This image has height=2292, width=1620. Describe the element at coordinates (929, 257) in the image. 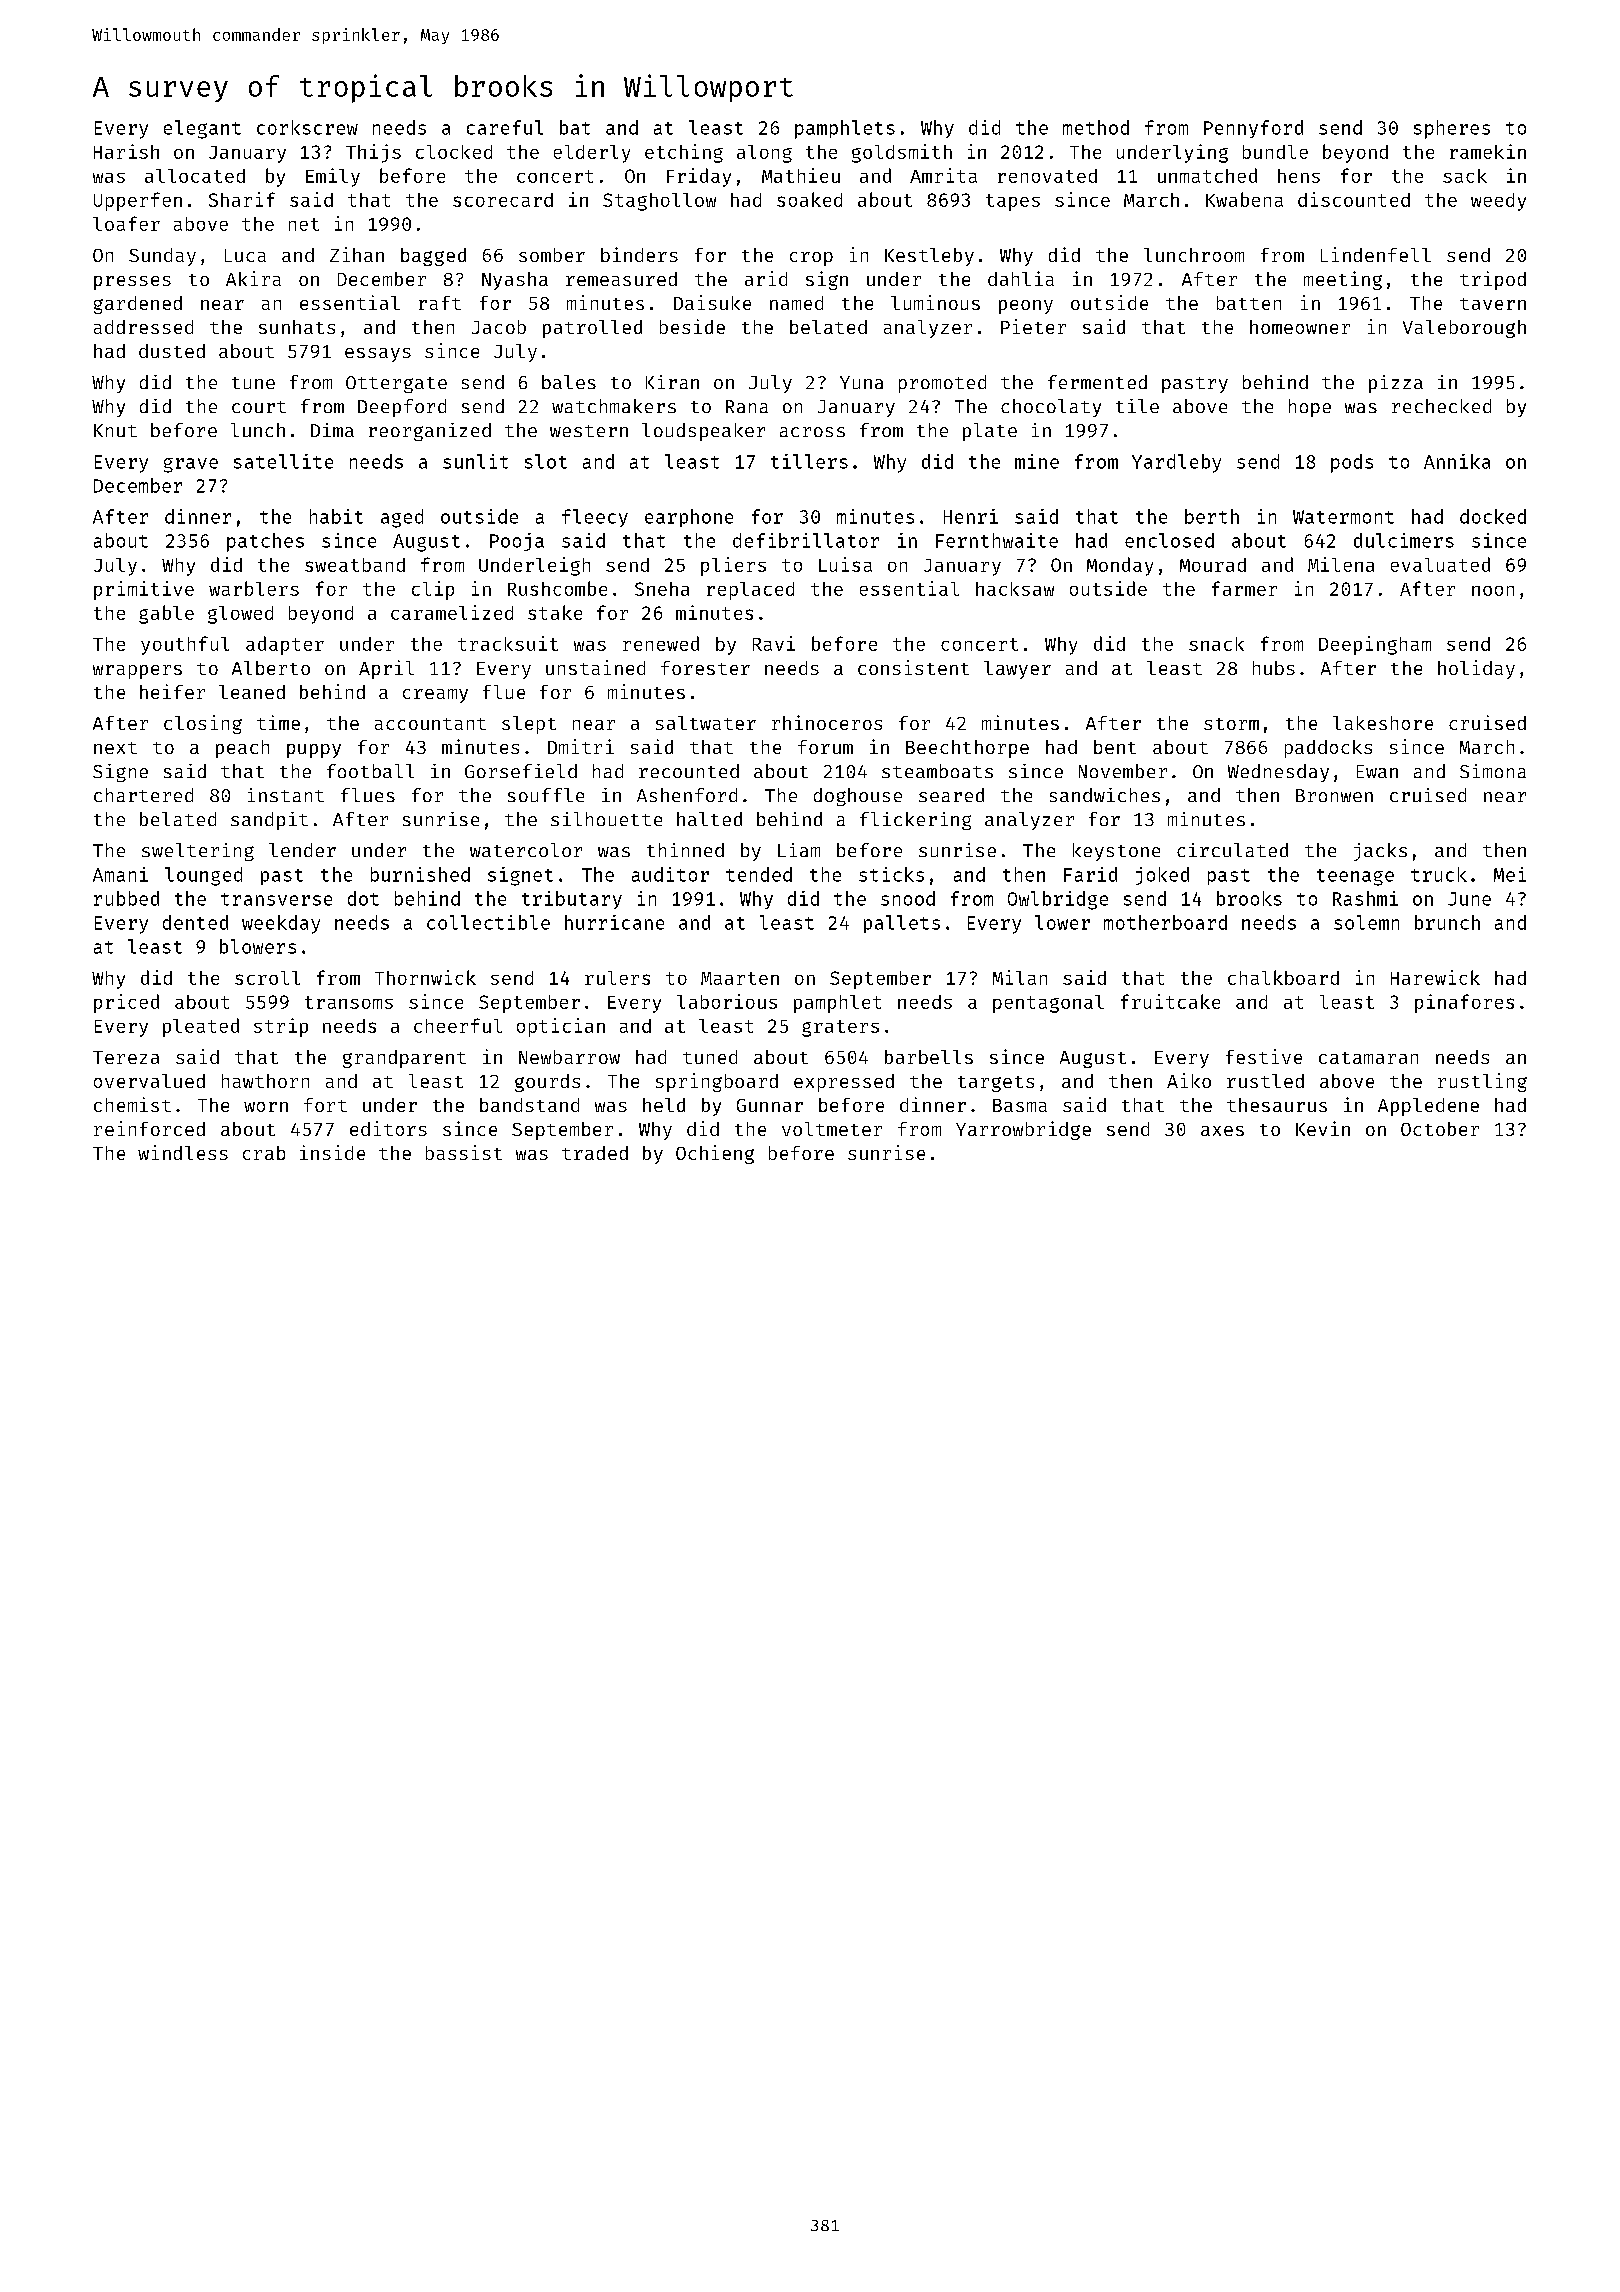

I see `Kestleby` at that location.
